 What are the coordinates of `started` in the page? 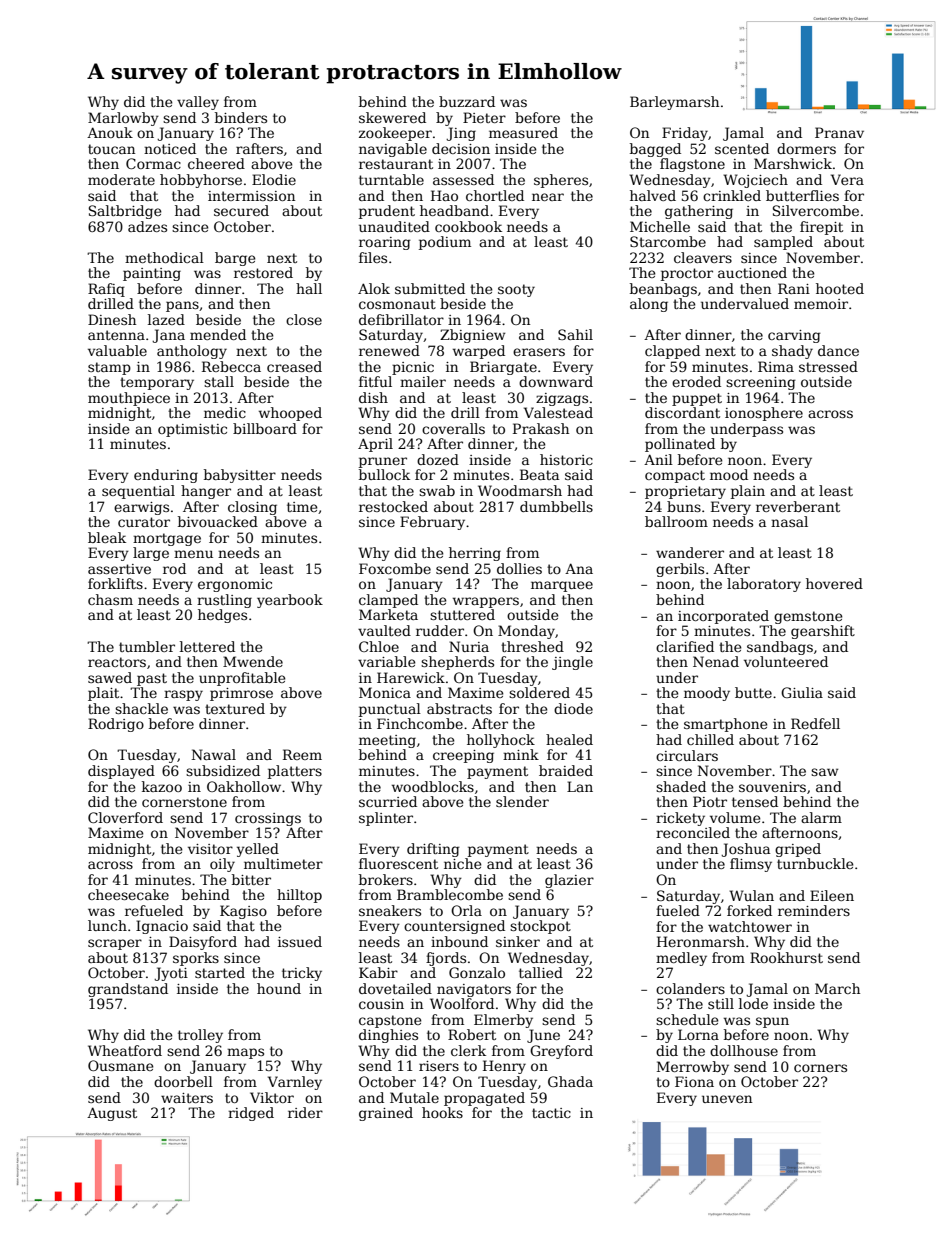 It's located at (220, 972).
